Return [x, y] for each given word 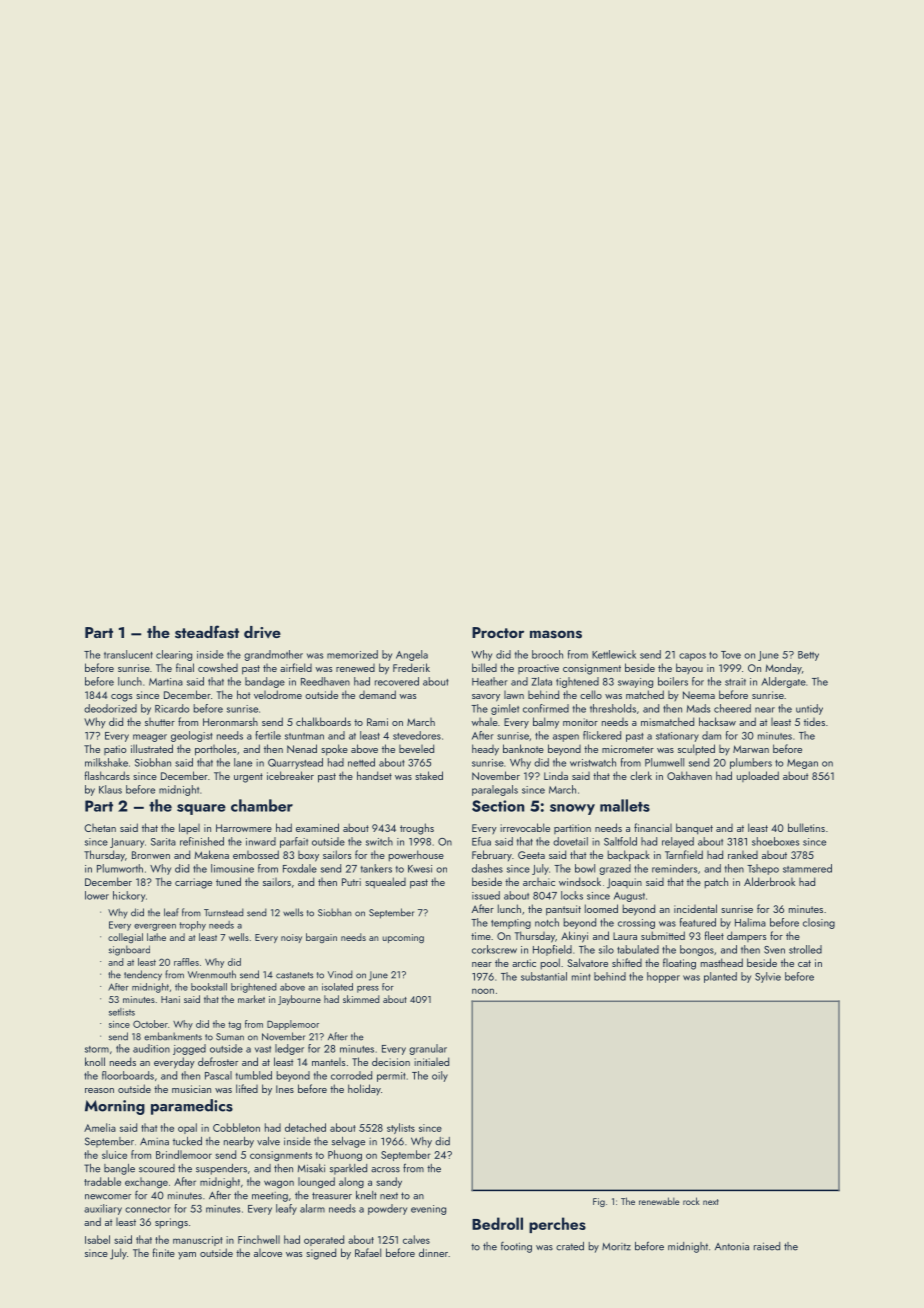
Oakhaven [689, 775]
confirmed [546, 708]
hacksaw [717, 721]
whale [484, 722]
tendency [143, 975]
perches [557, 1225]
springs [171, 1223]
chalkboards [323, 721]
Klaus [110, 789]
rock [691, 1201]
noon [483, 991]
